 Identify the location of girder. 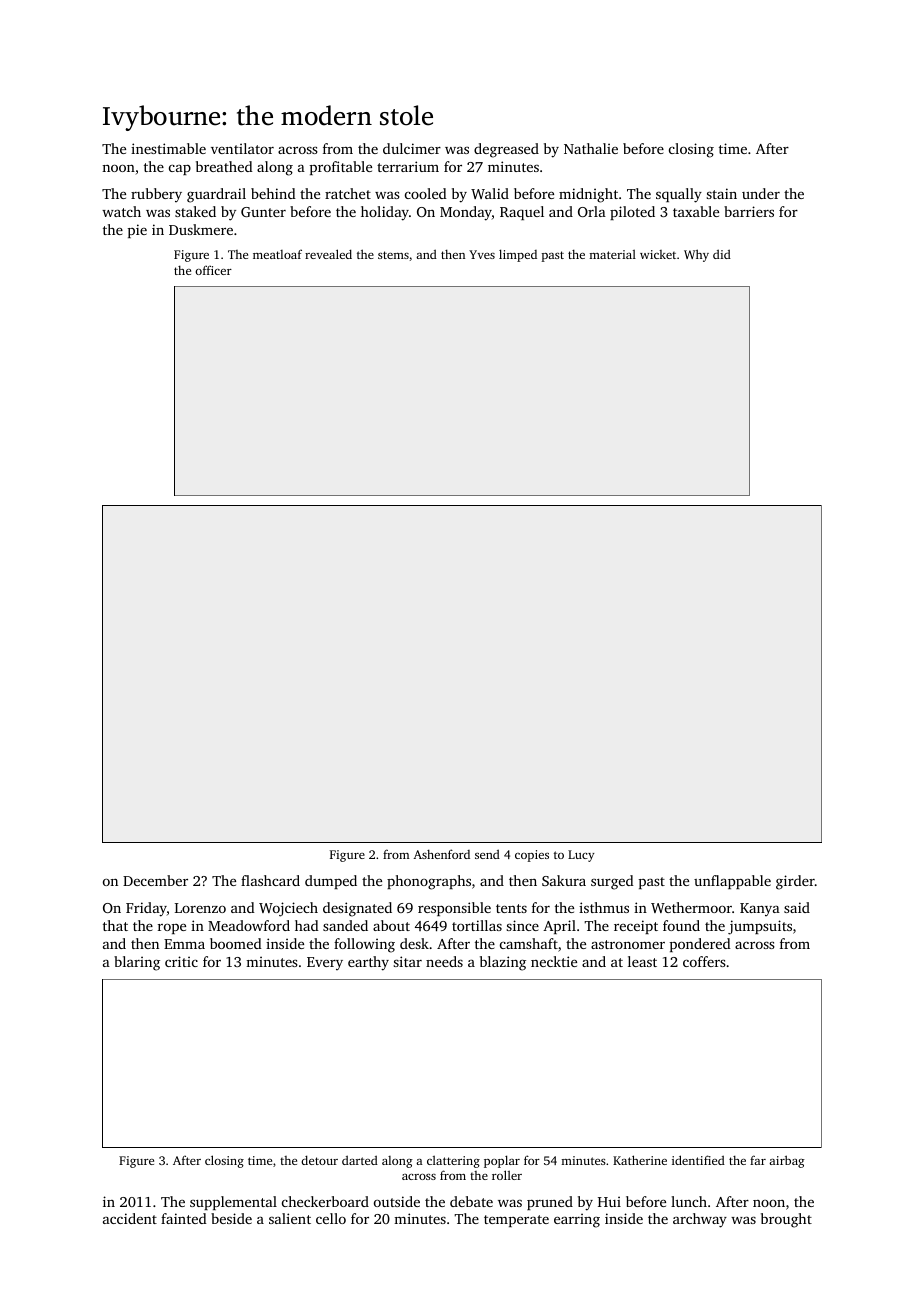
(795, 882).
